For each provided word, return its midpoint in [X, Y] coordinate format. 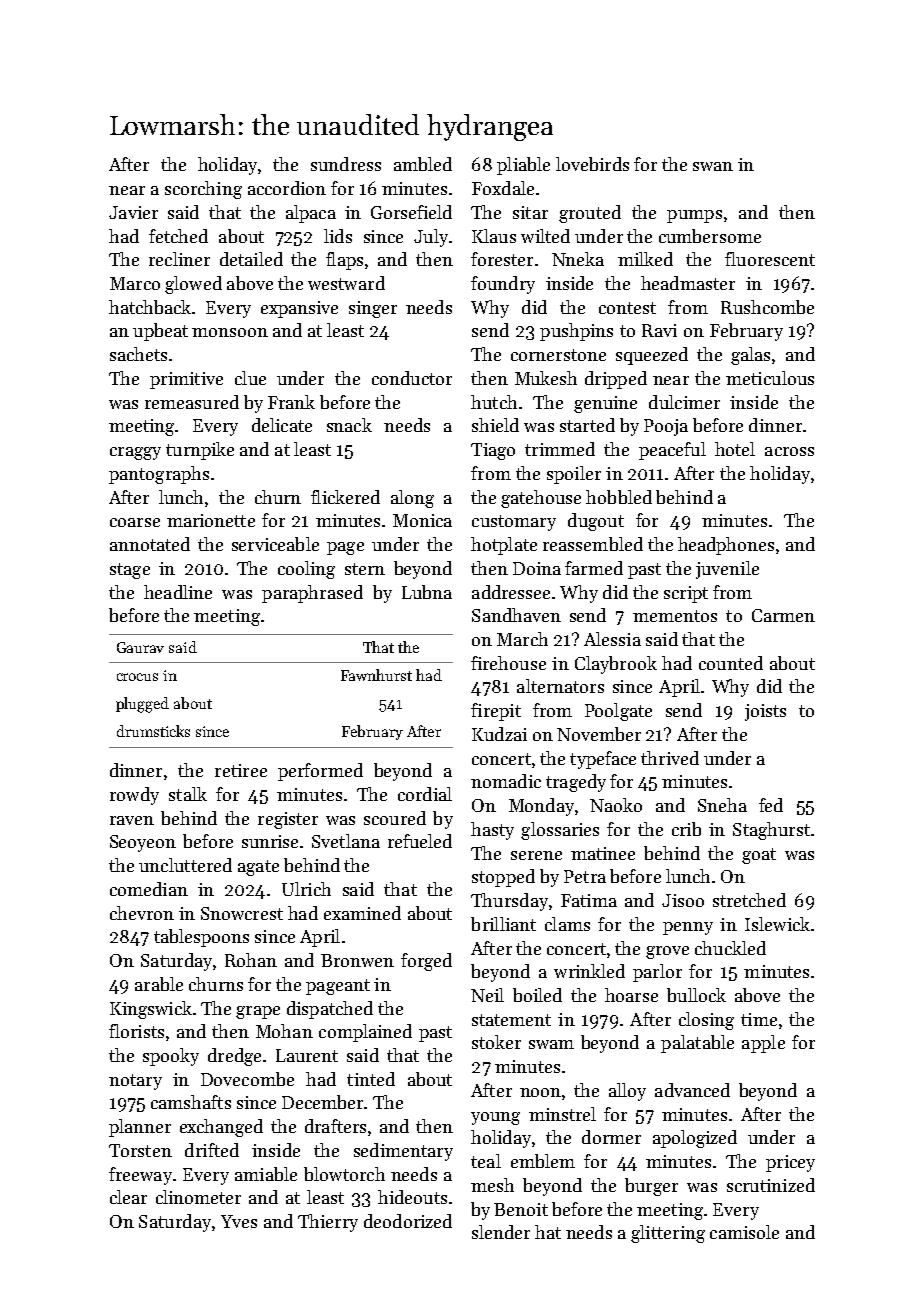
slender [501, 1232]
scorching [203, 190]
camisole [744, 1232]
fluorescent [770, 259]
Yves [239, 1221]
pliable [523, 166]
